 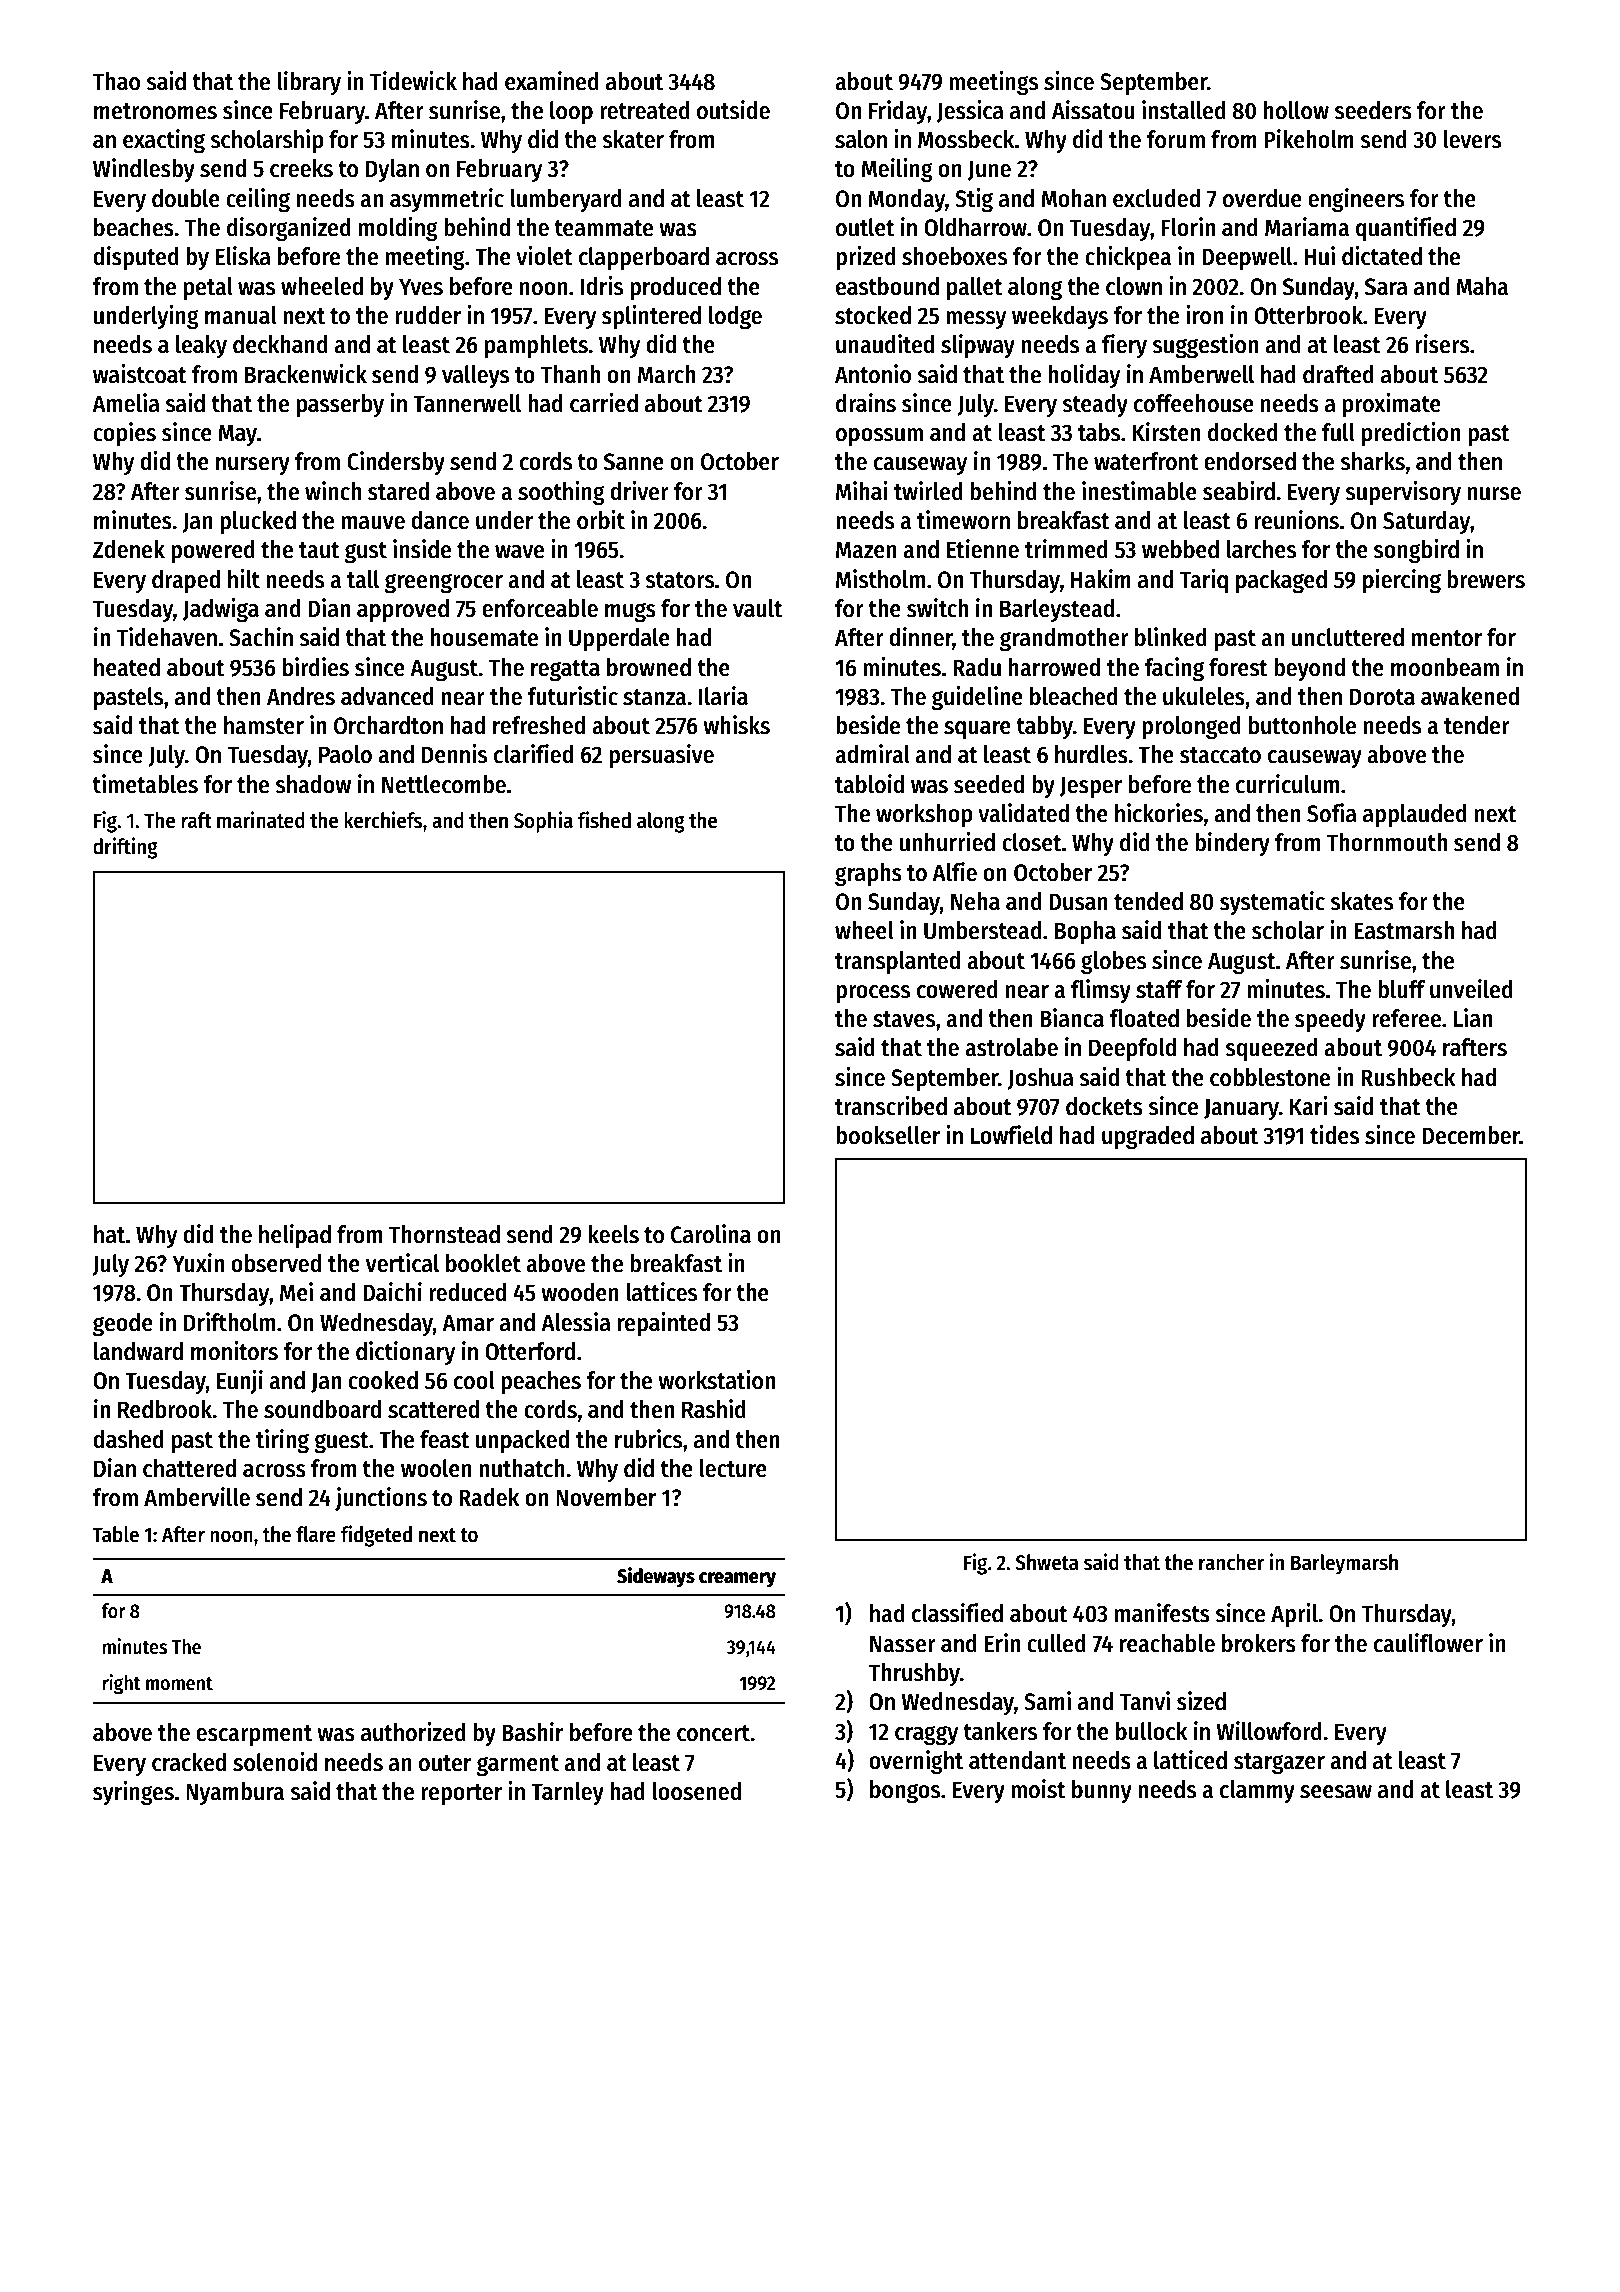 I want to click on Lian, so click(x=1473, y=1018).
